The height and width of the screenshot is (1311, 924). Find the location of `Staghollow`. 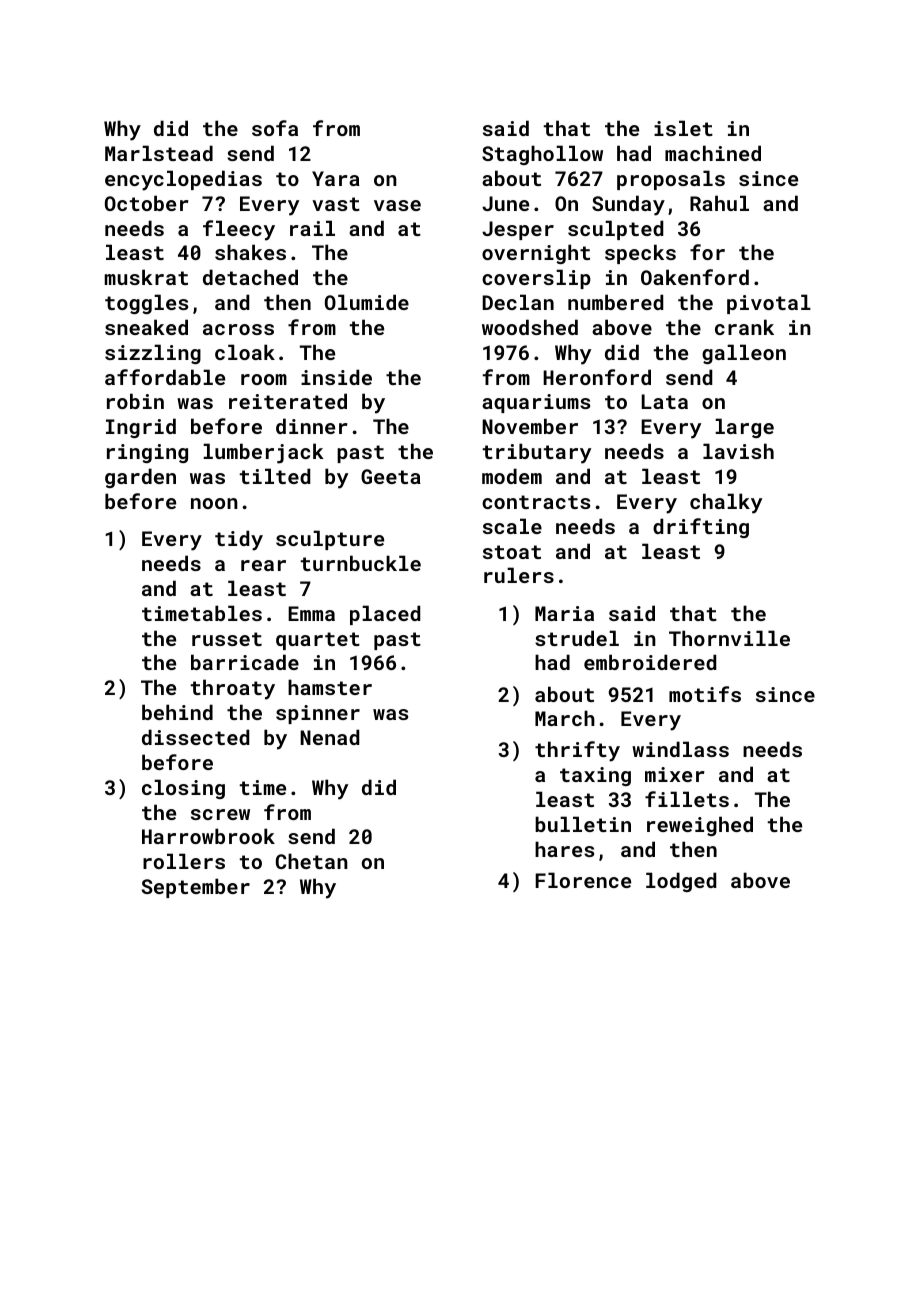

Staghollow is located at coordinates (542, 155).
